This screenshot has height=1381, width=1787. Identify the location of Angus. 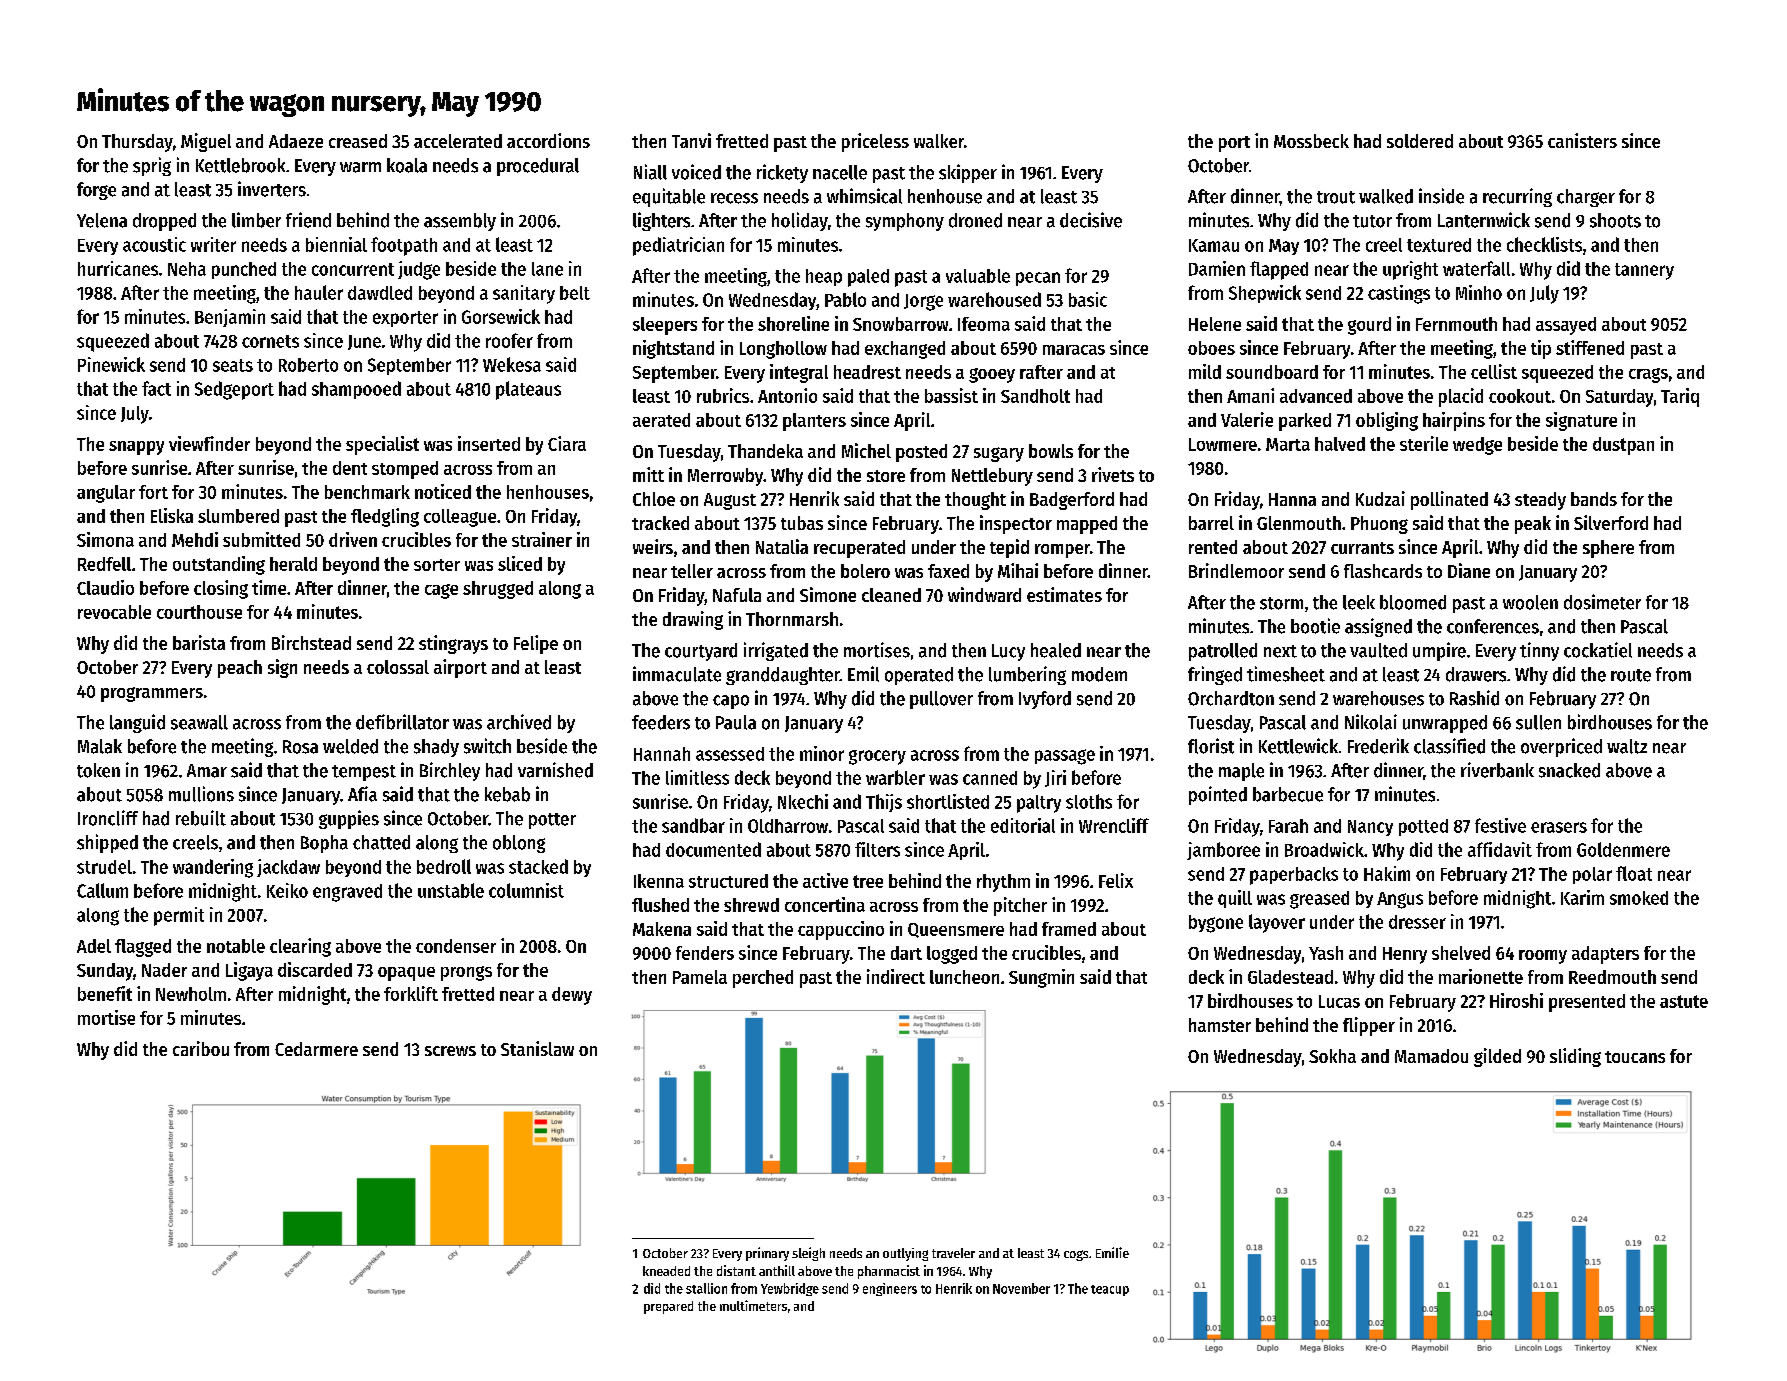
(1400, 900).
